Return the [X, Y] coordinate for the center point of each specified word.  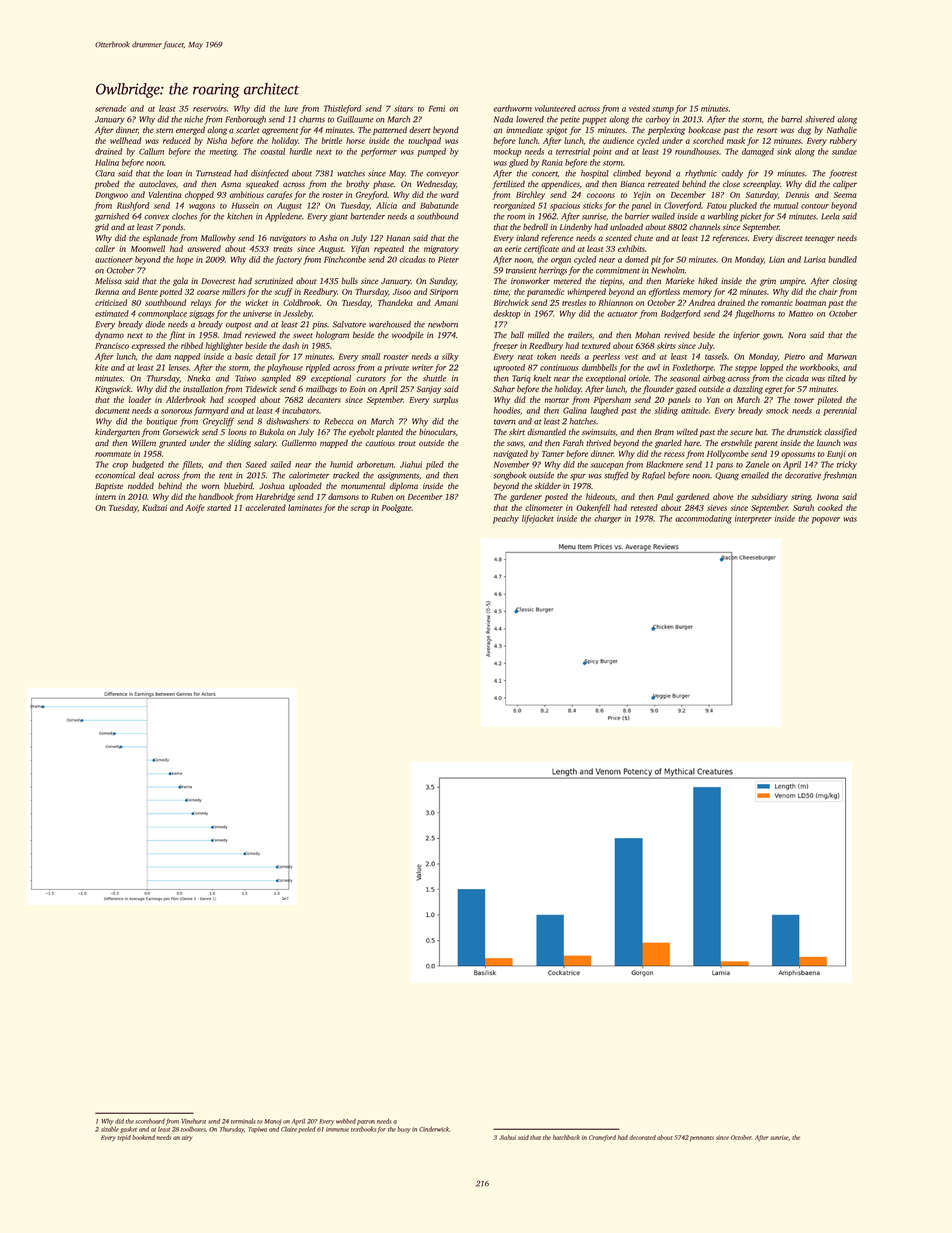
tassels [716, 356]
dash [290, 345]
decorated [642, 1137]
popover [826, 520]
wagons [202, 207]
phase [383, 184]
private [396, 368]
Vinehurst [193, 1121]
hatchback [566, 1137]
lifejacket [538, 519]
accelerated [265, 507]
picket [751, 217]
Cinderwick [434, 1129]
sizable [110, 1129]
